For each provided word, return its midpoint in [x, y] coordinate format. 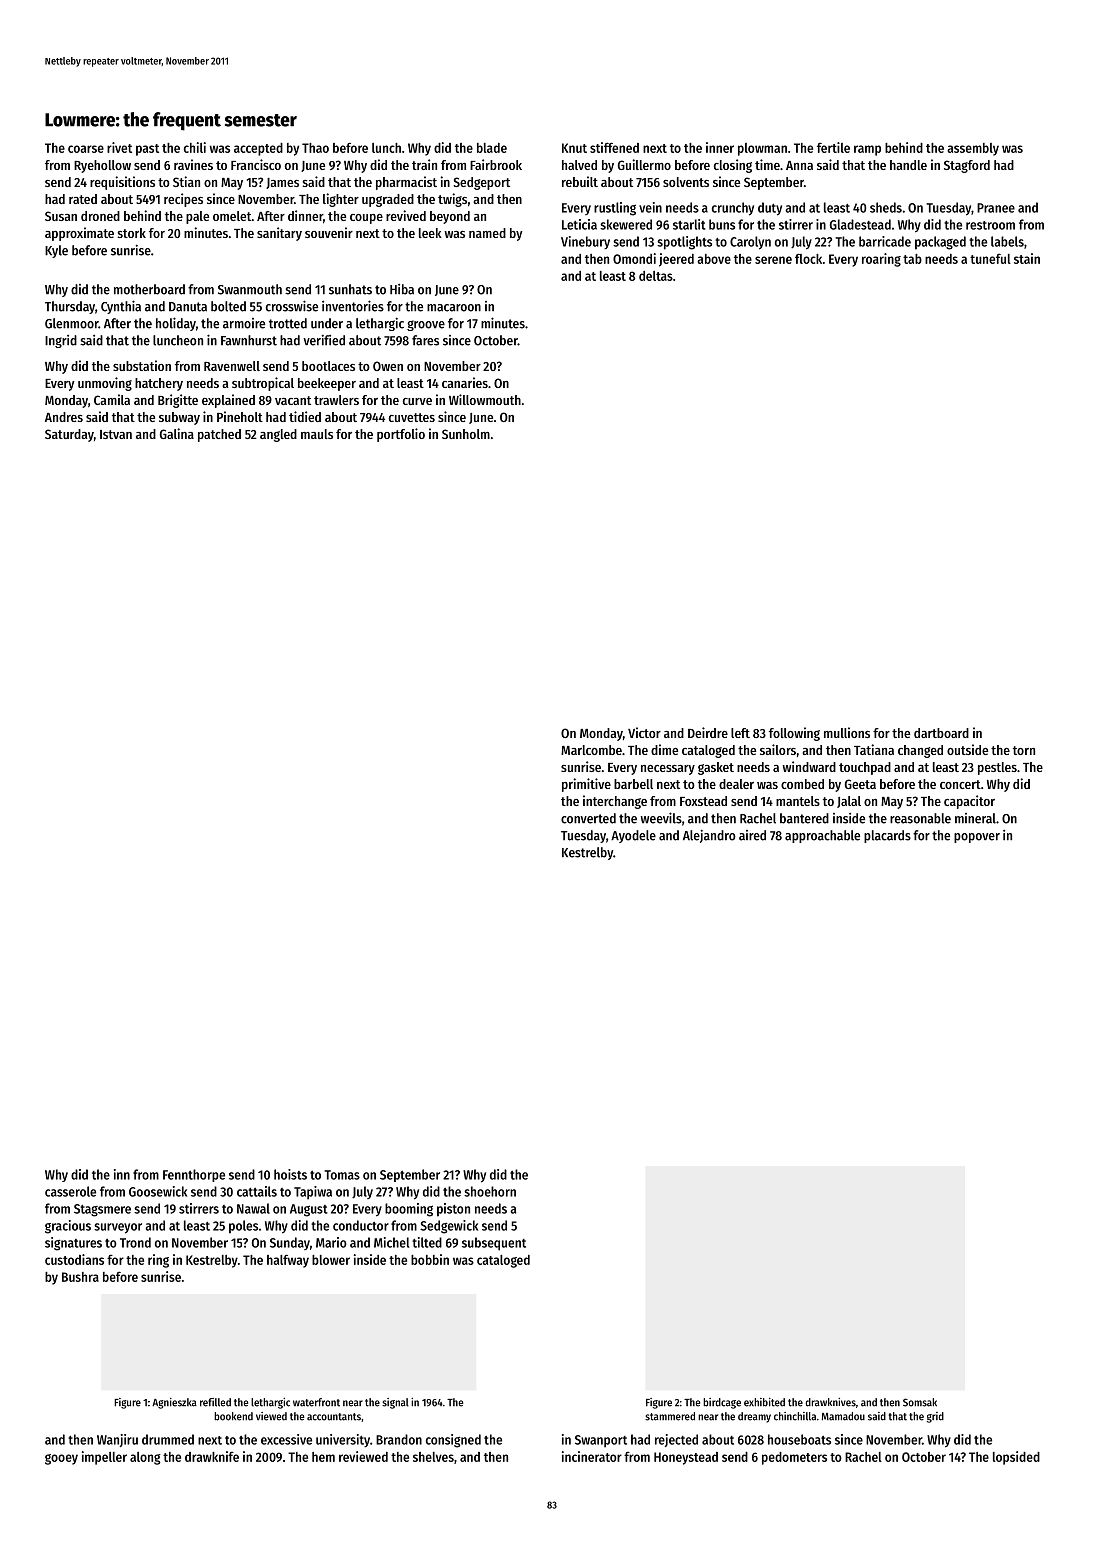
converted [588, 818]
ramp [867, 150]
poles [243, 1227]
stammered [670, 1416]
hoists [290, 1174]
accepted [258, 149]
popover [977, 838]
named [487, 233]
